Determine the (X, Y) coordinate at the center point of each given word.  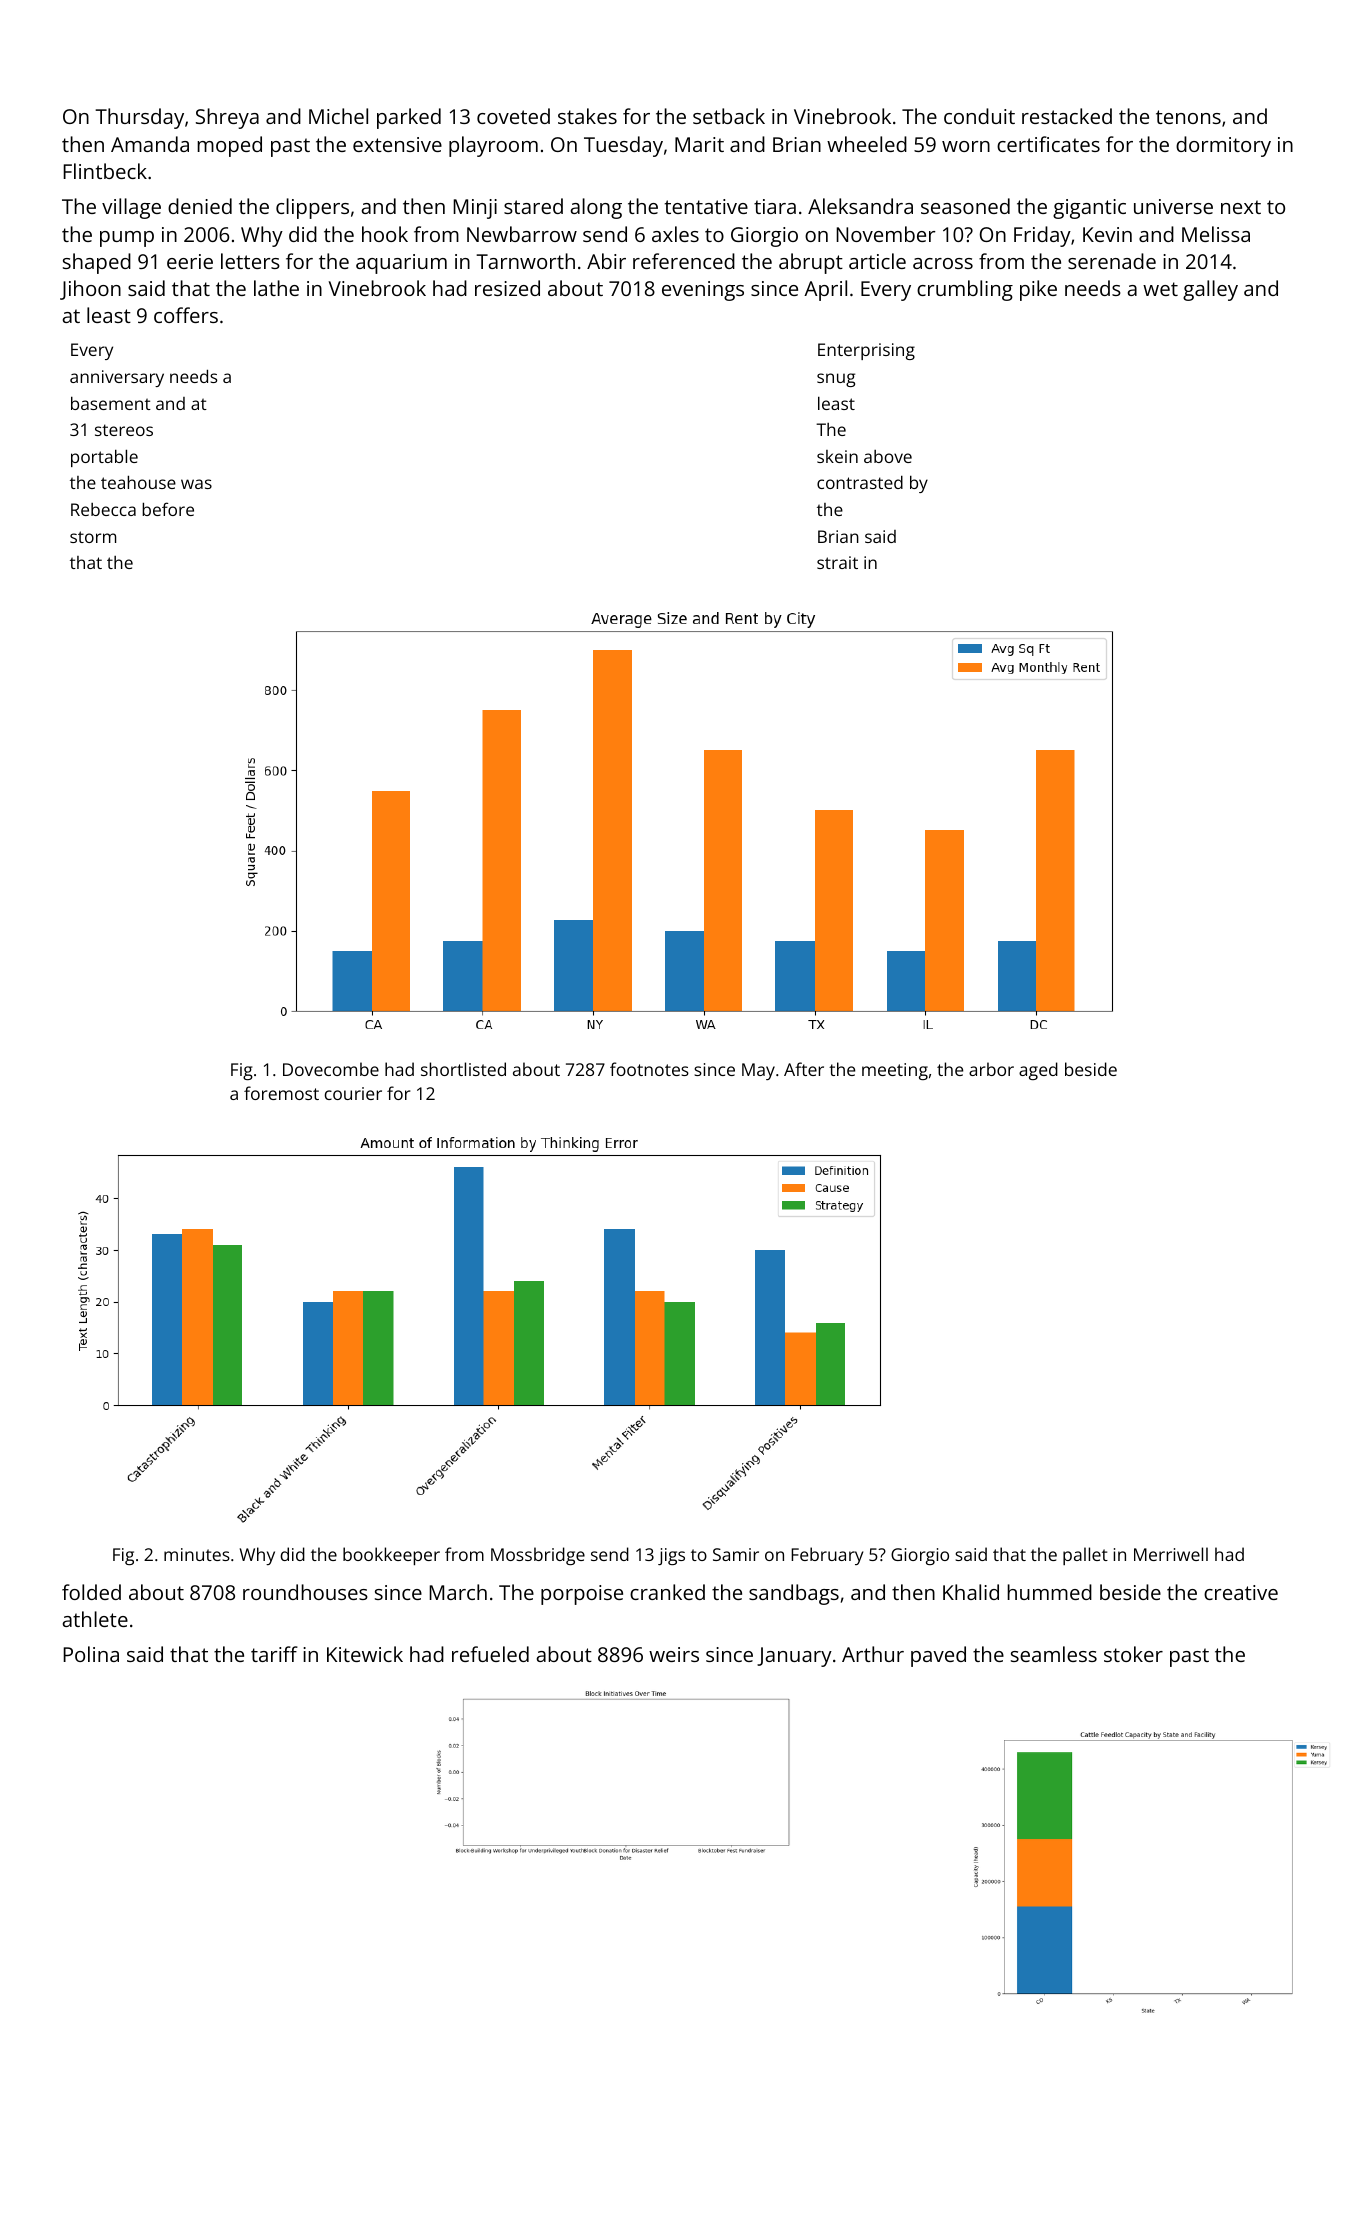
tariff (274, 1654)
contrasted (860, 482)
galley (1210, 290)
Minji (475, 209)
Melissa (1216, 234)
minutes (197, 1554)
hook (385, 234)
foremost (281, 1093)
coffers (186, 315)
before (168, 509)
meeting (895, 1071)
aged (1038, 1071)
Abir (606, 261)
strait (837, 562)
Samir (736, 1554)
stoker (1133, 1654)
